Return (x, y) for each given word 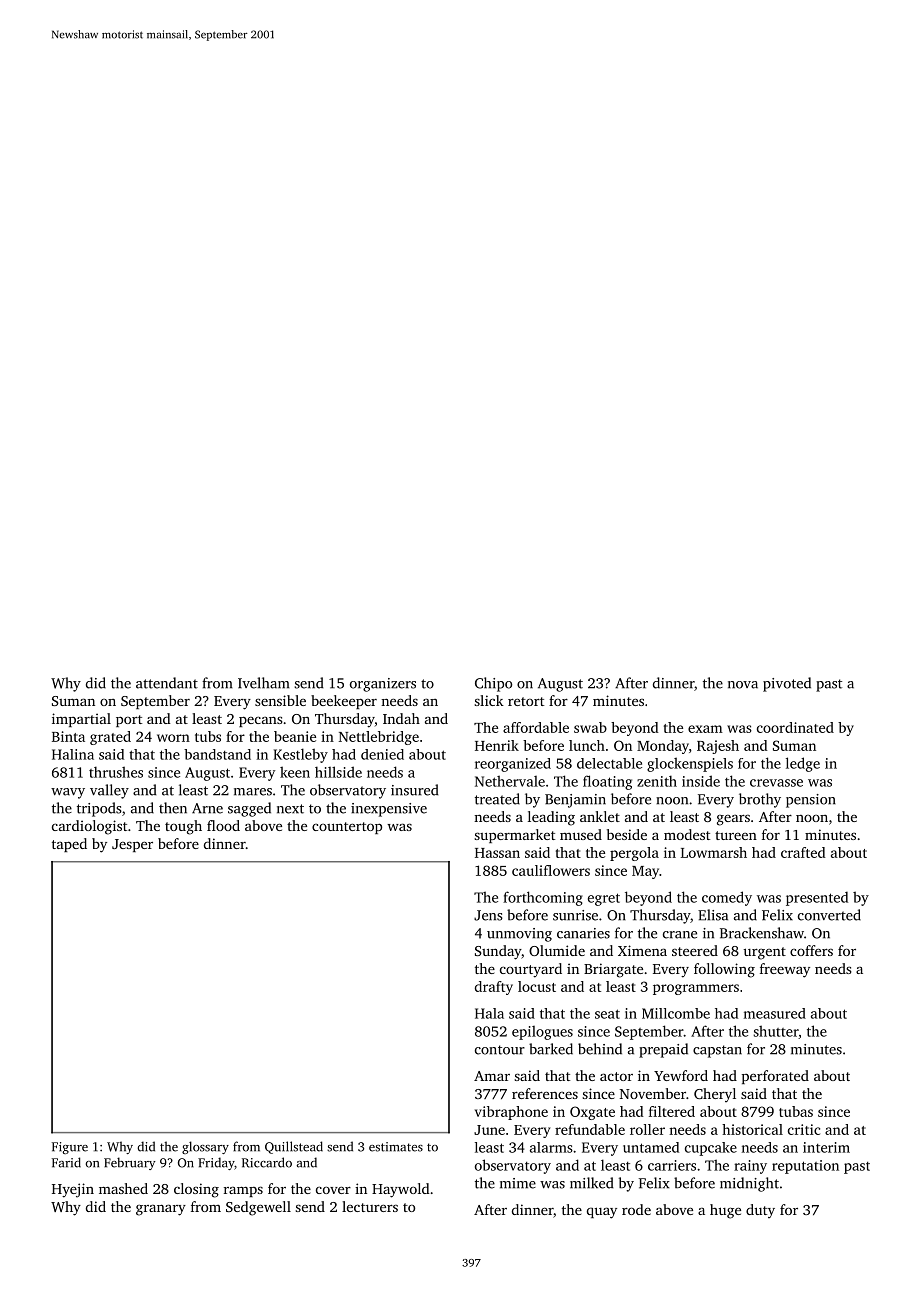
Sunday (498, 952)
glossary (205, 1147)
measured (775, 1013)
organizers (383, 685)
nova (743, 685)
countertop (347, 828)
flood (223, 825)
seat (607, 1014)
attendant (167, 683)
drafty (494, 988)
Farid (66, 1162)
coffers (811, 950)
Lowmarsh (714, 852)
